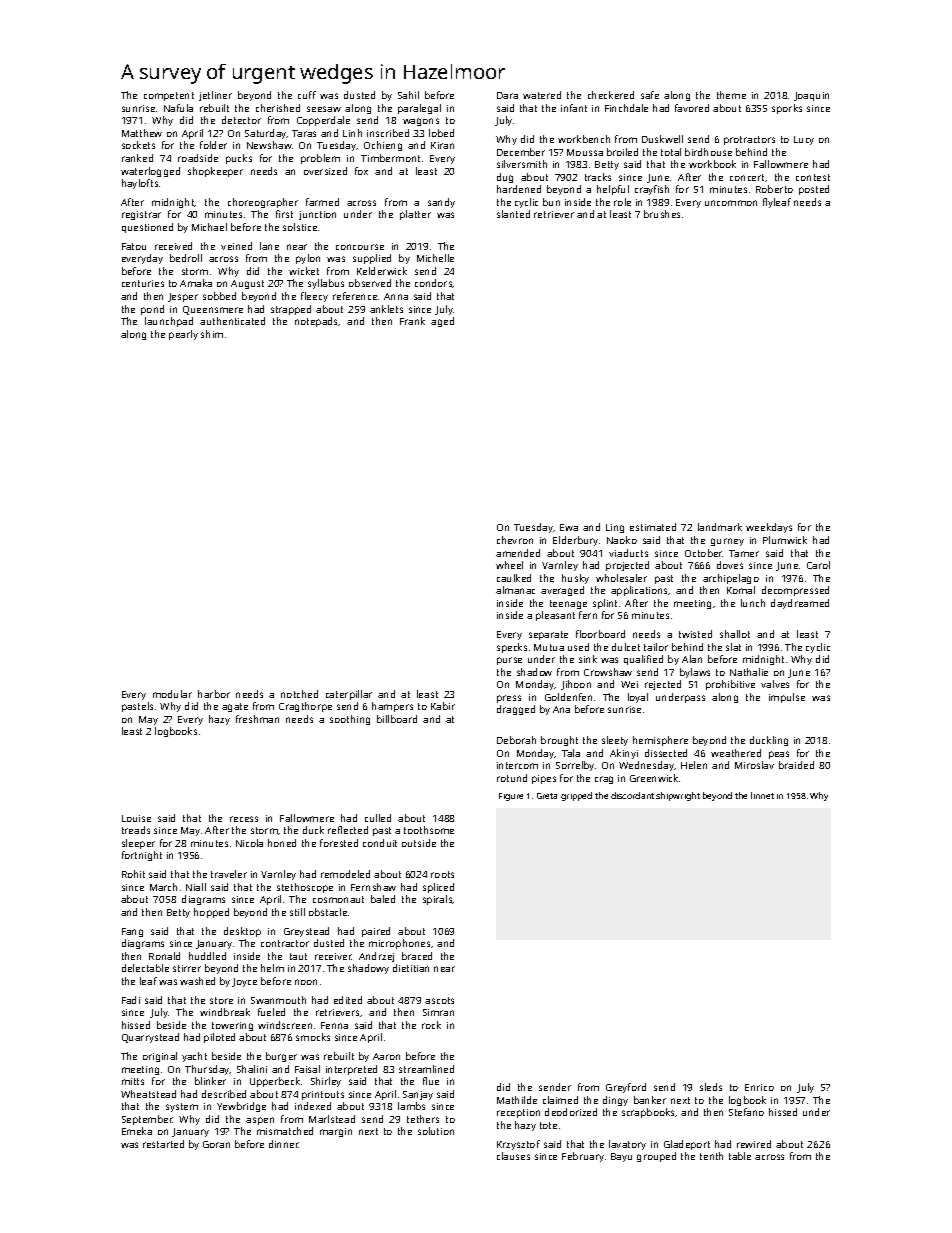 This document has width=952, height=1233. I want to click on Mathilde, so click(517, 1100).
